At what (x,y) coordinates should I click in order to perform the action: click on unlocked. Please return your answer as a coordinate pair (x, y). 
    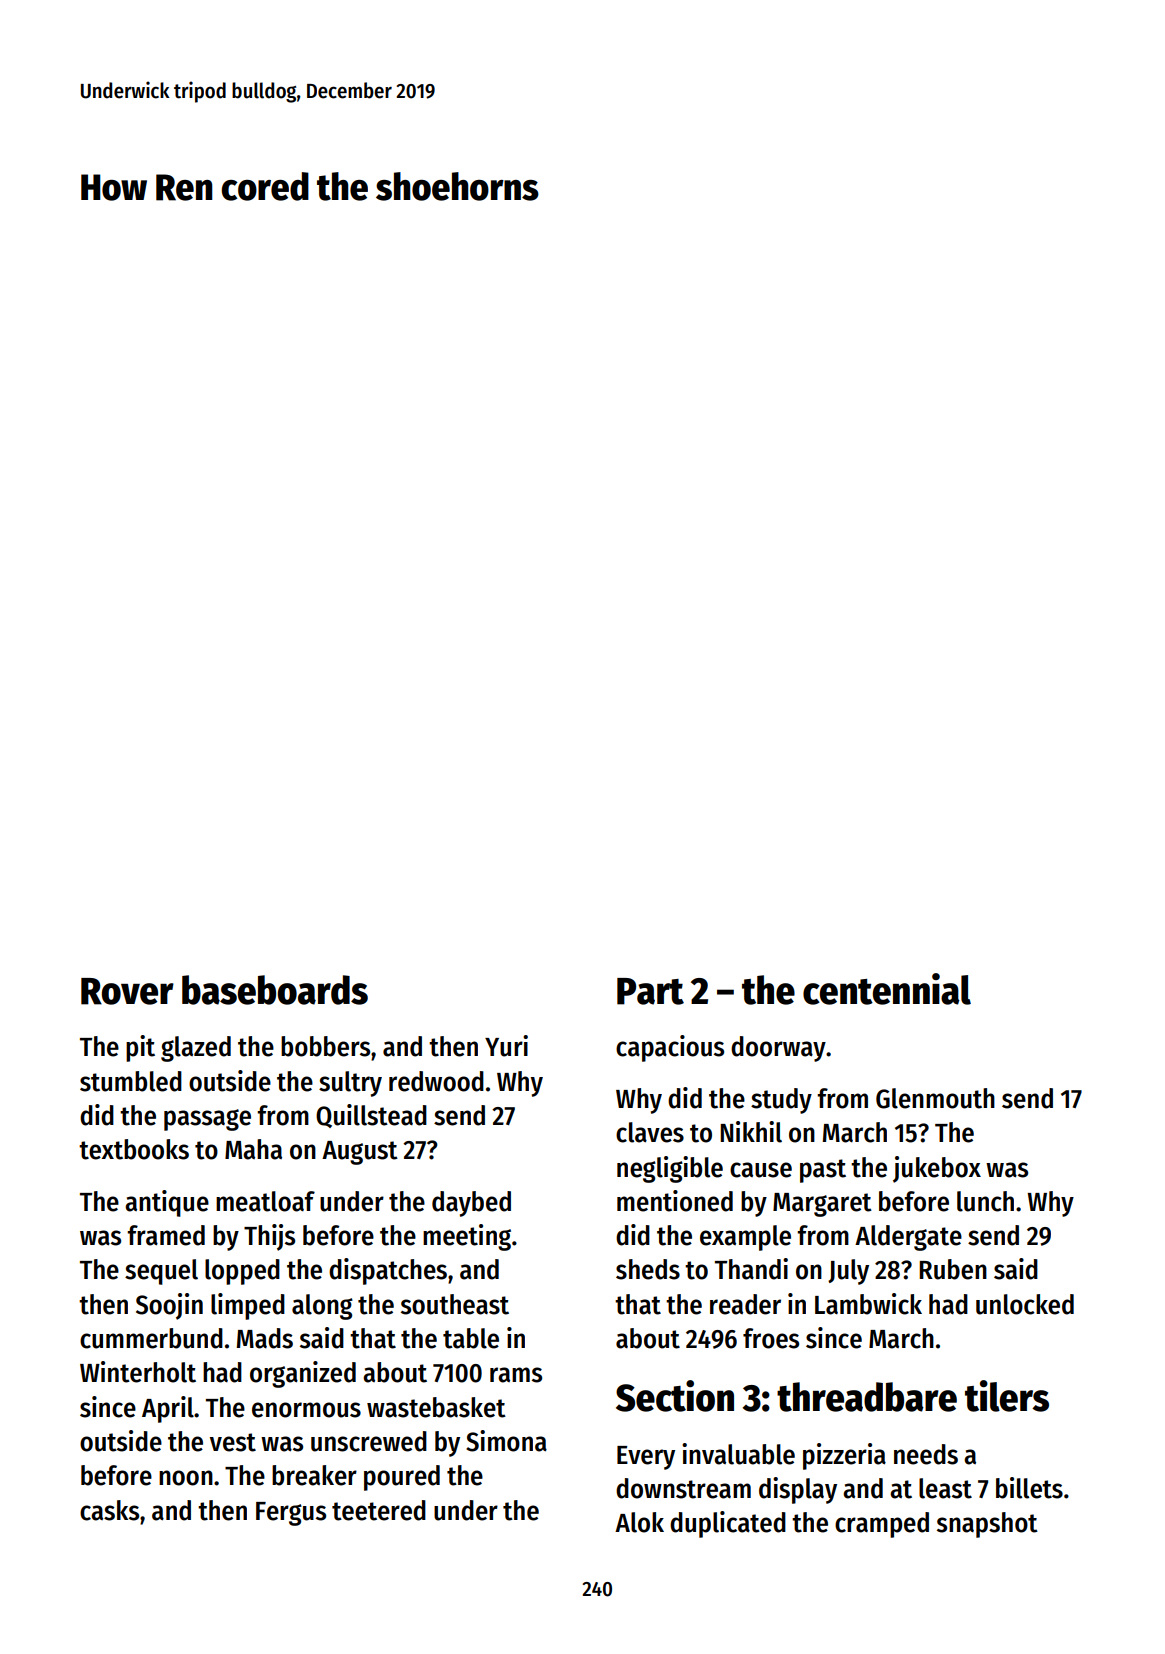
    Looking at the image, I should click on (1025, 1304).
